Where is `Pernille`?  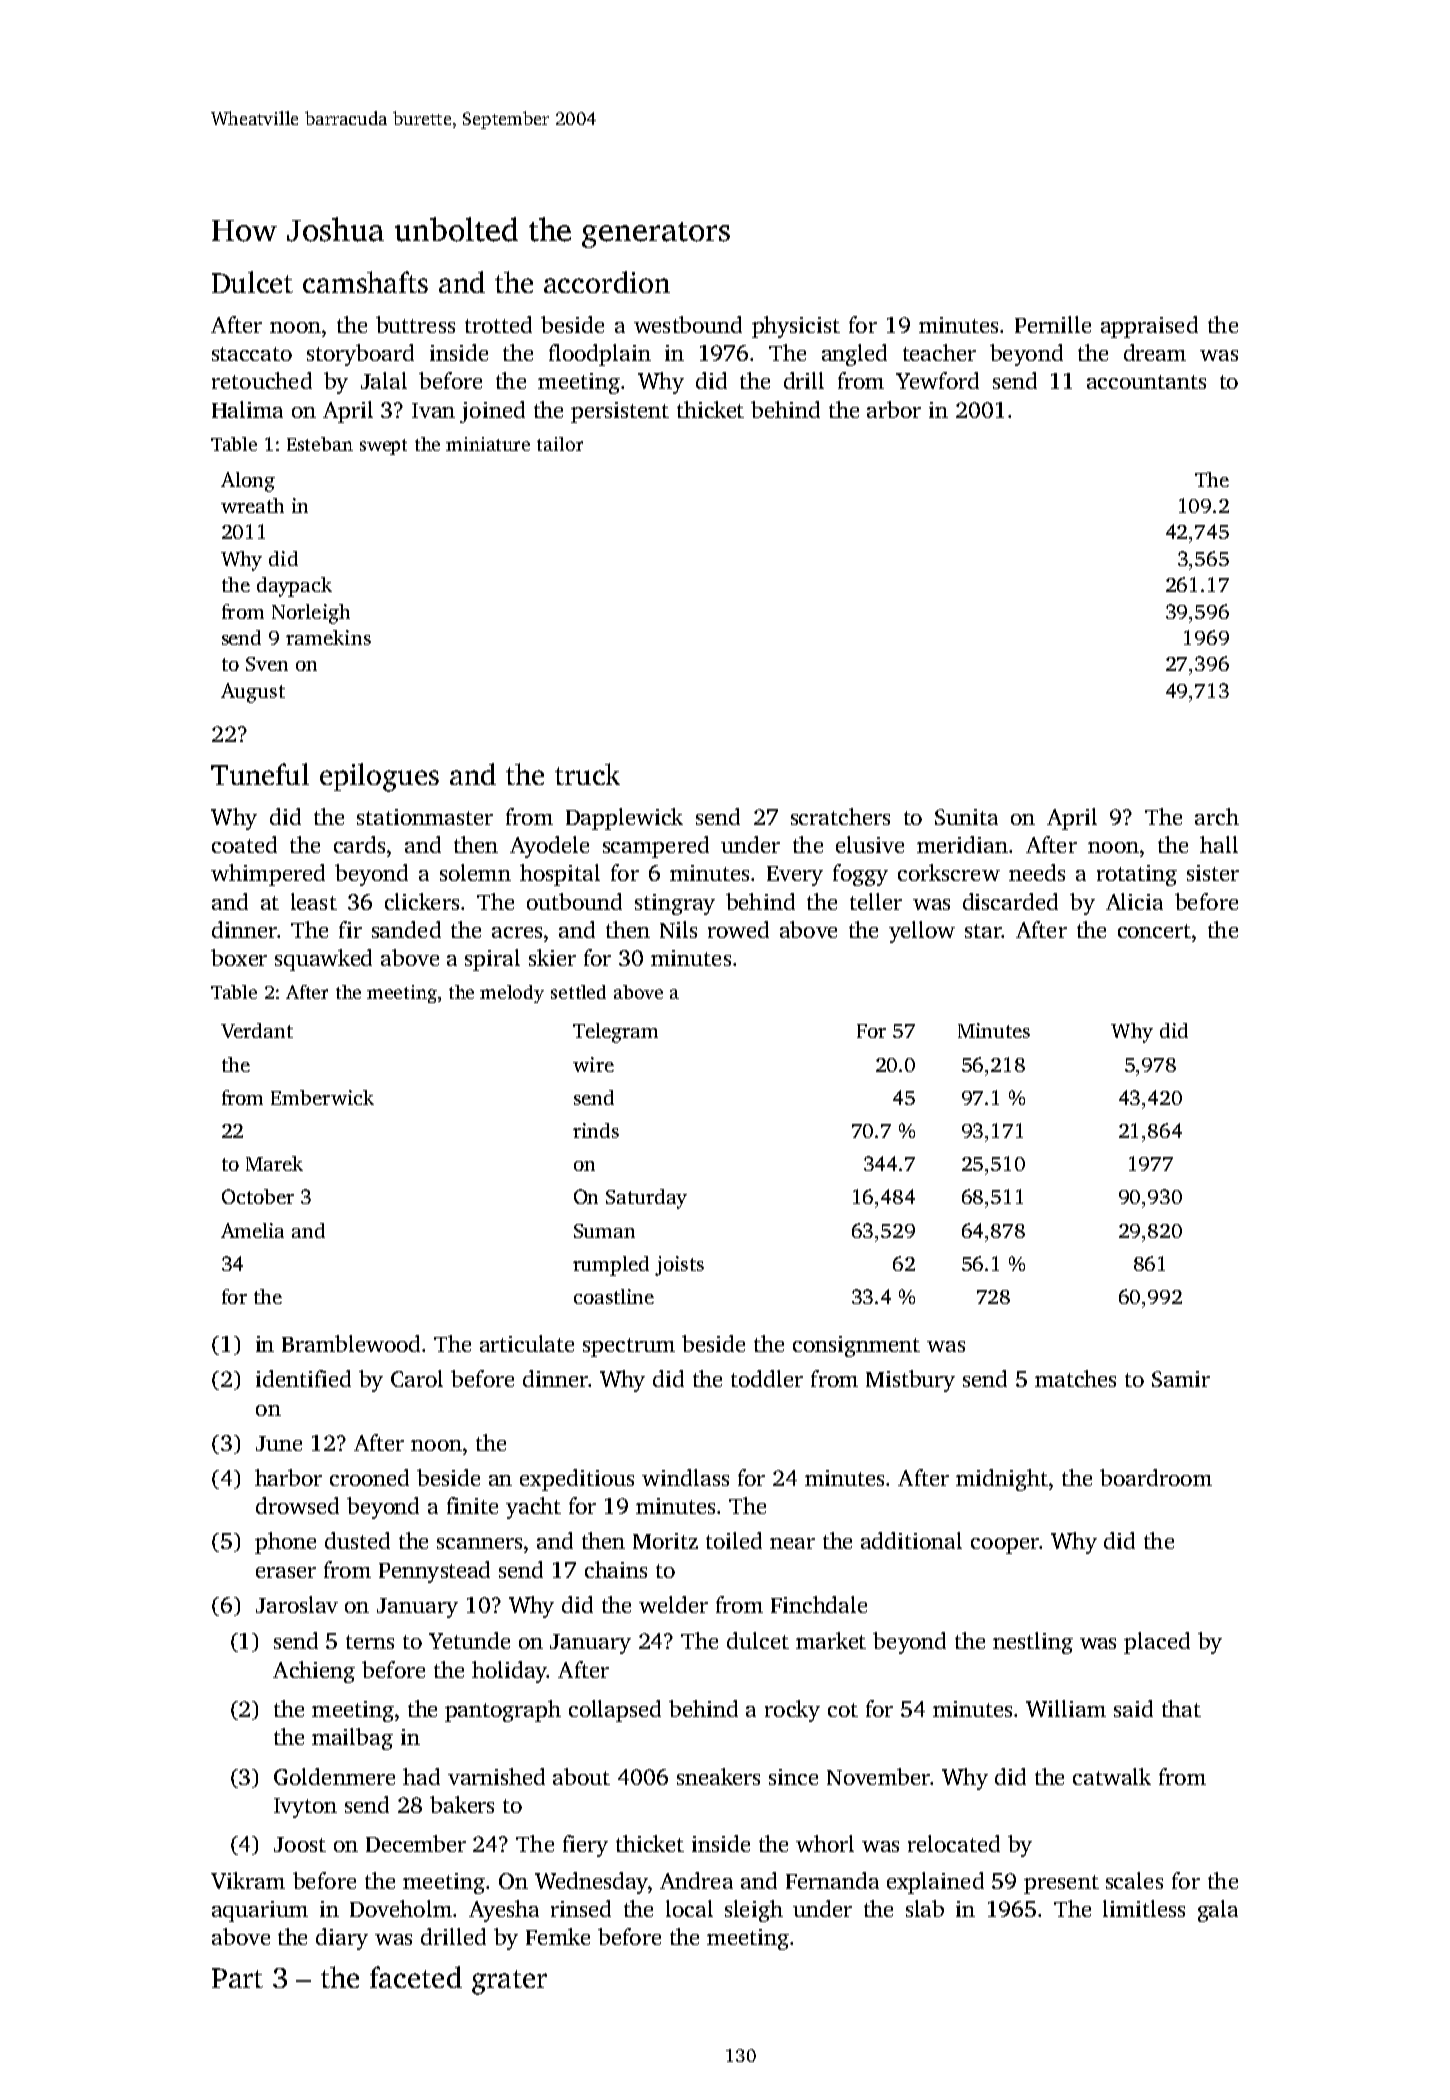
Pernille is located at coordinates (1053, 324).
